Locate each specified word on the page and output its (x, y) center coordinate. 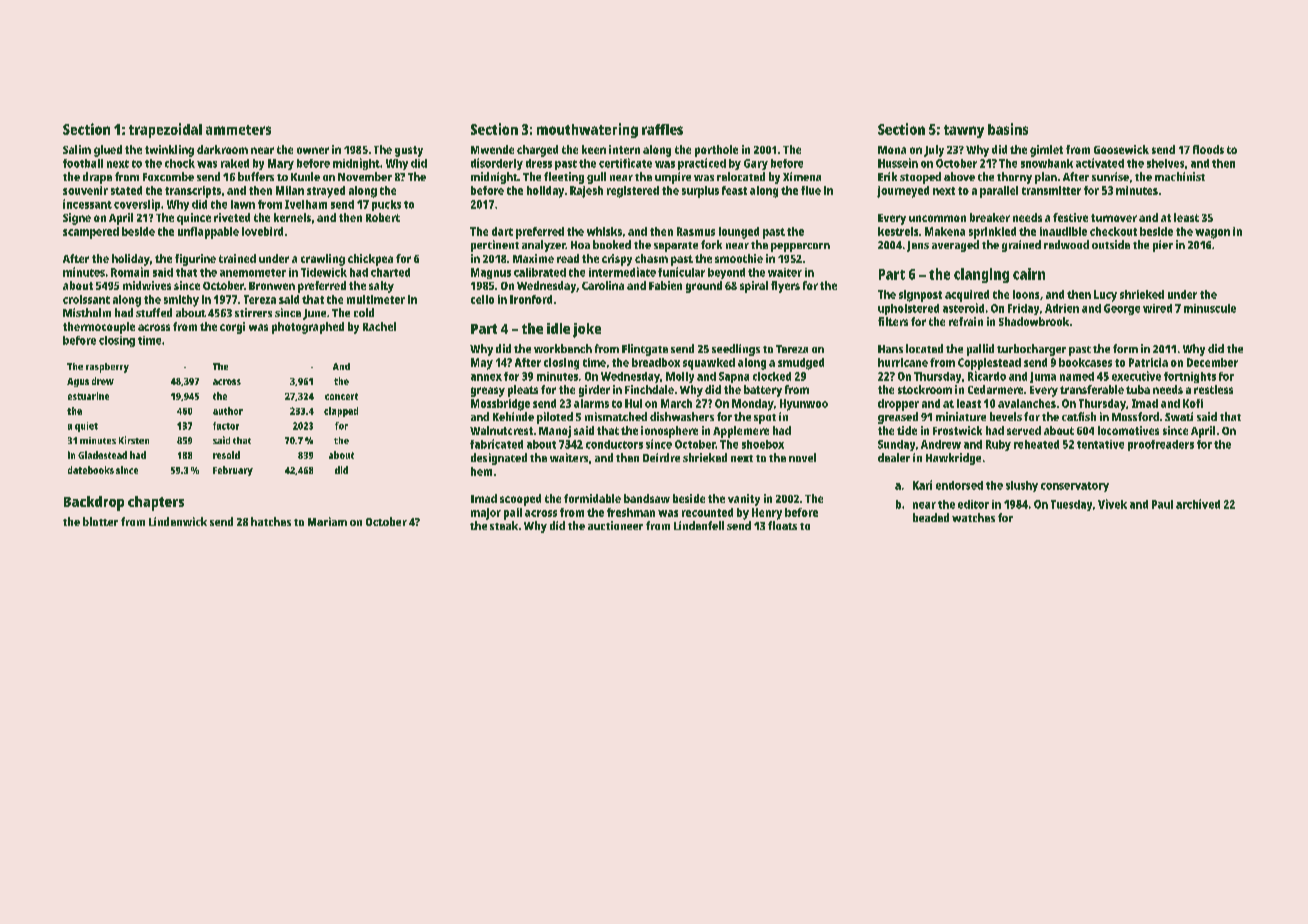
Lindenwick (178, 521)
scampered (91, 233)
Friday (1023, 309)
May (482, 364)
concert (341, 396)
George (1122, 309)
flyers (785, 287)
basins (1008, 129)
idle (558, 328)
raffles (662, 129)
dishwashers (682, 416)
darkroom (222, 149)
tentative (1100, 444)
